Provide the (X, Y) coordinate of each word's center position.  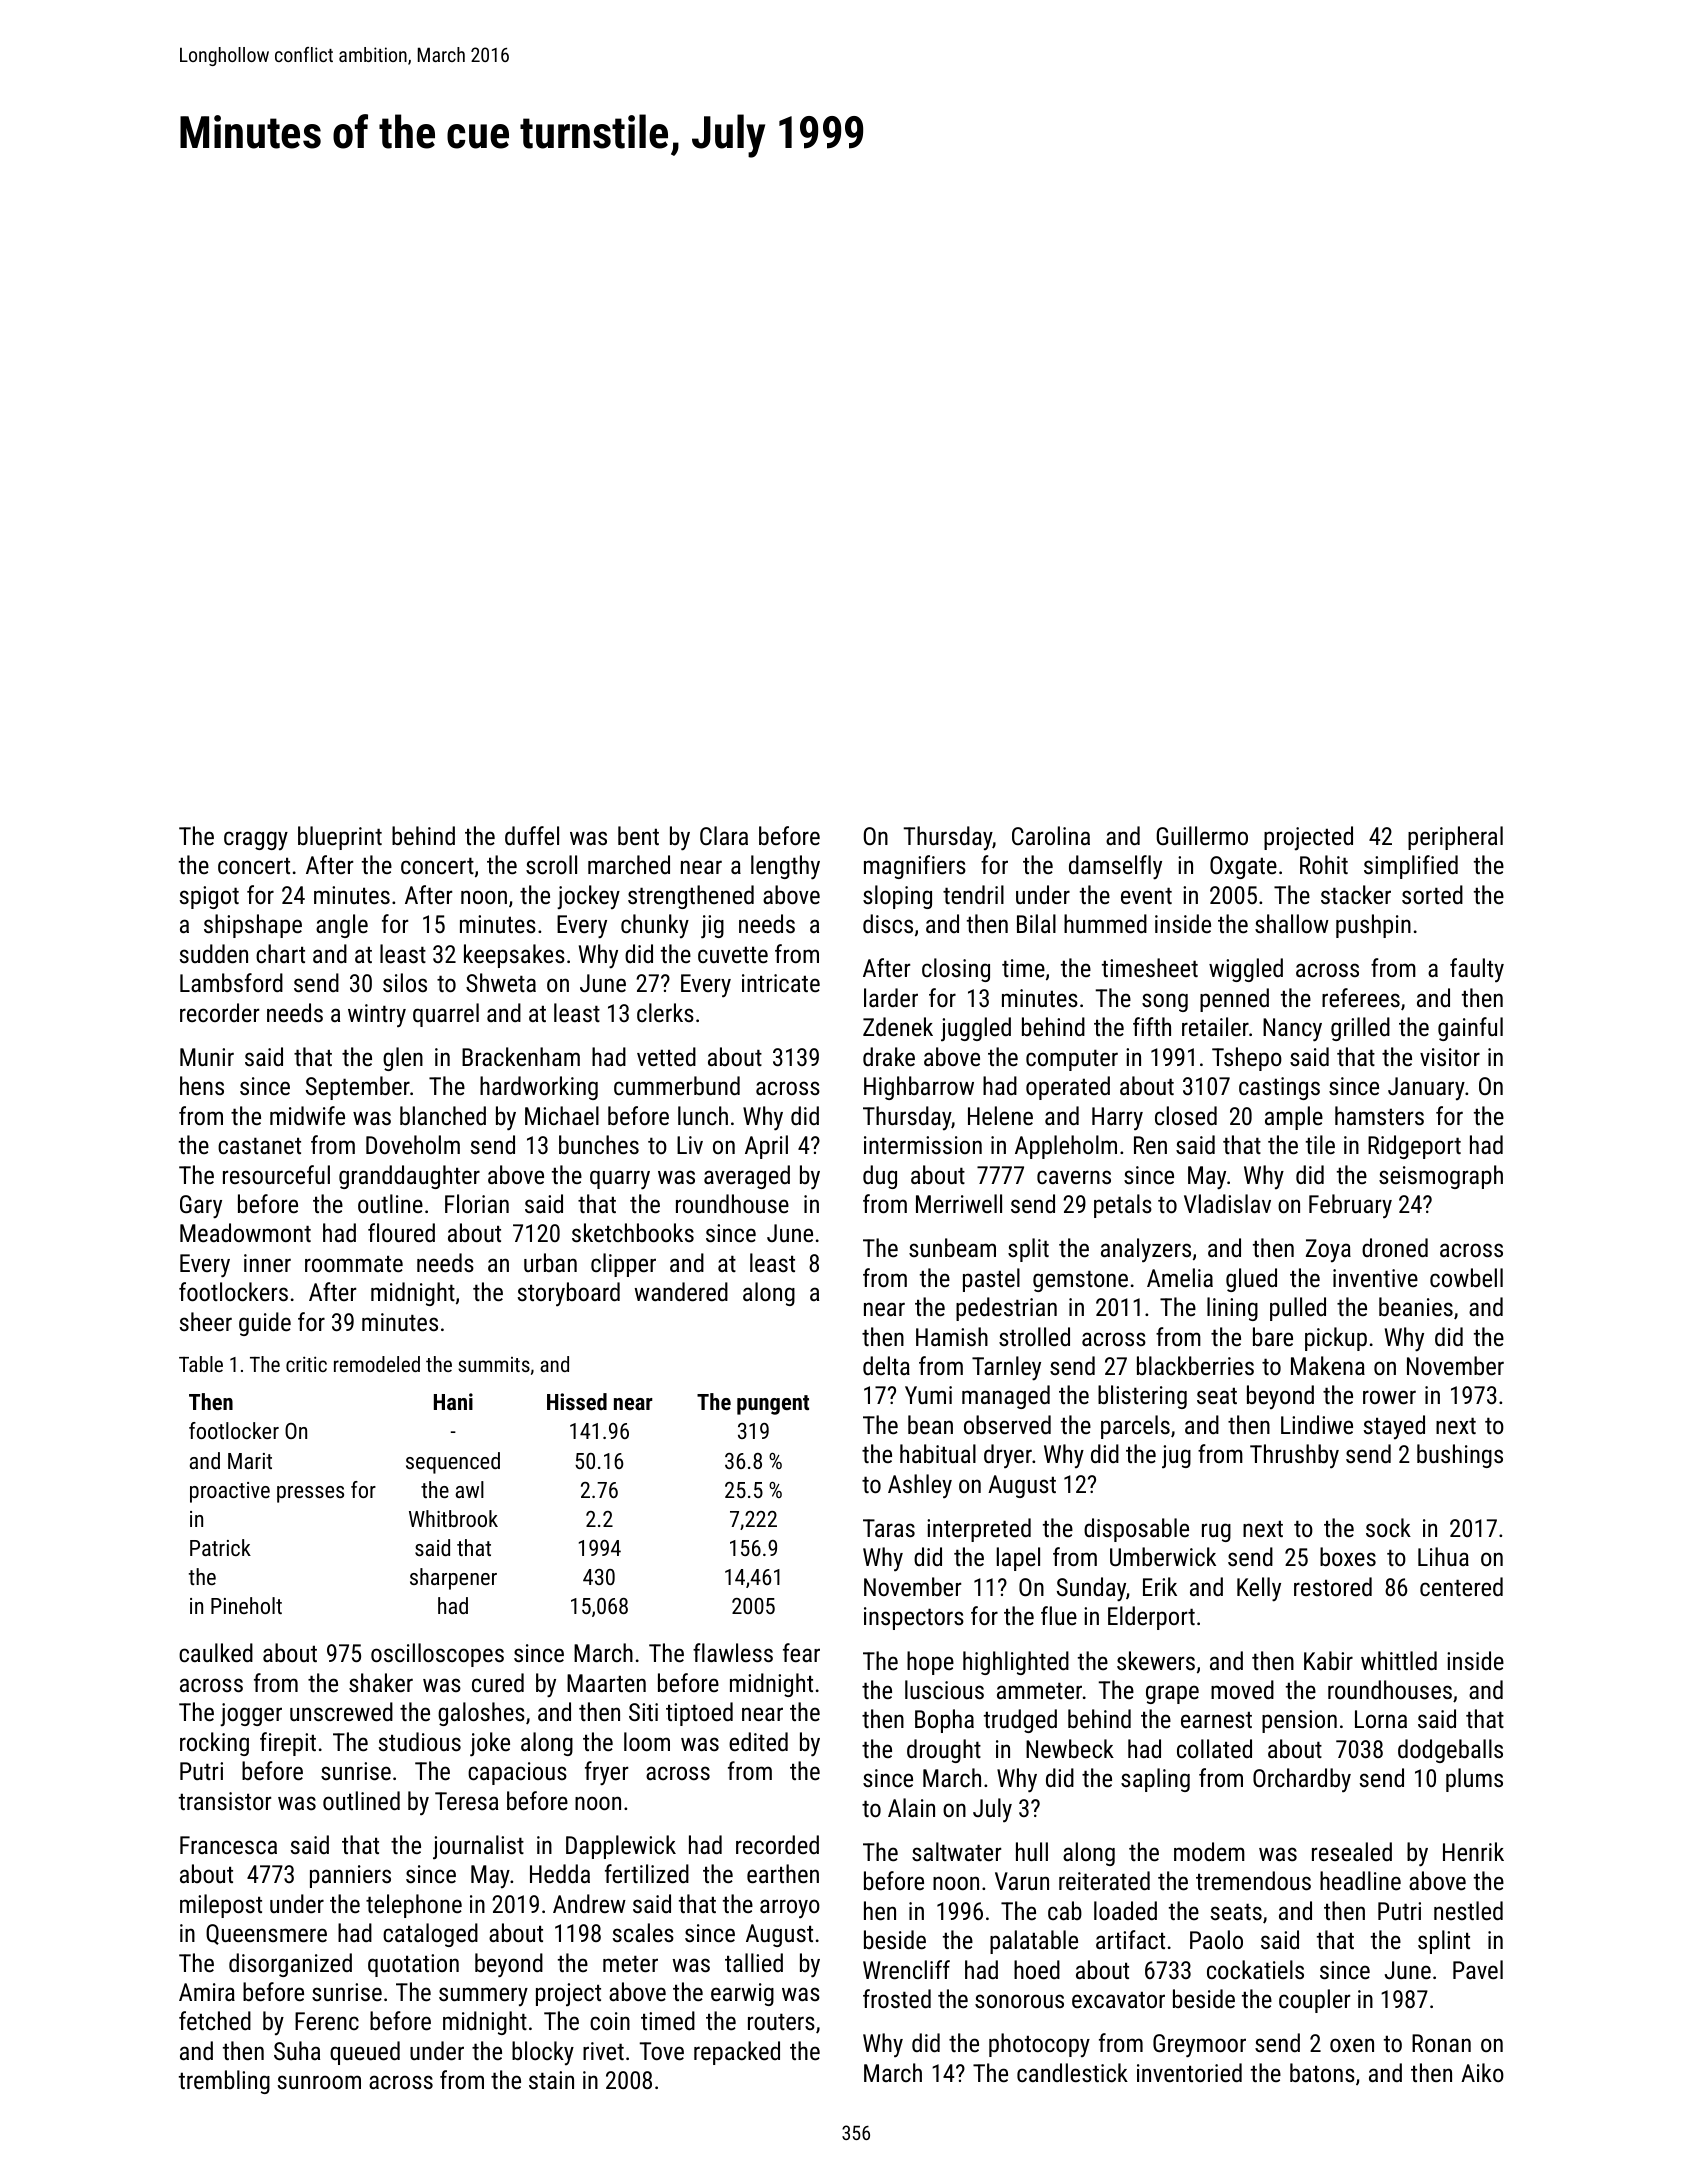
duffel (532, 835)
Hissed (577, 1401)
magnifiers (915, 867)
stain (551, 2080)
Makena (1328, 1365)
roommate (354, 1263)
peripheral (1455, 838)
